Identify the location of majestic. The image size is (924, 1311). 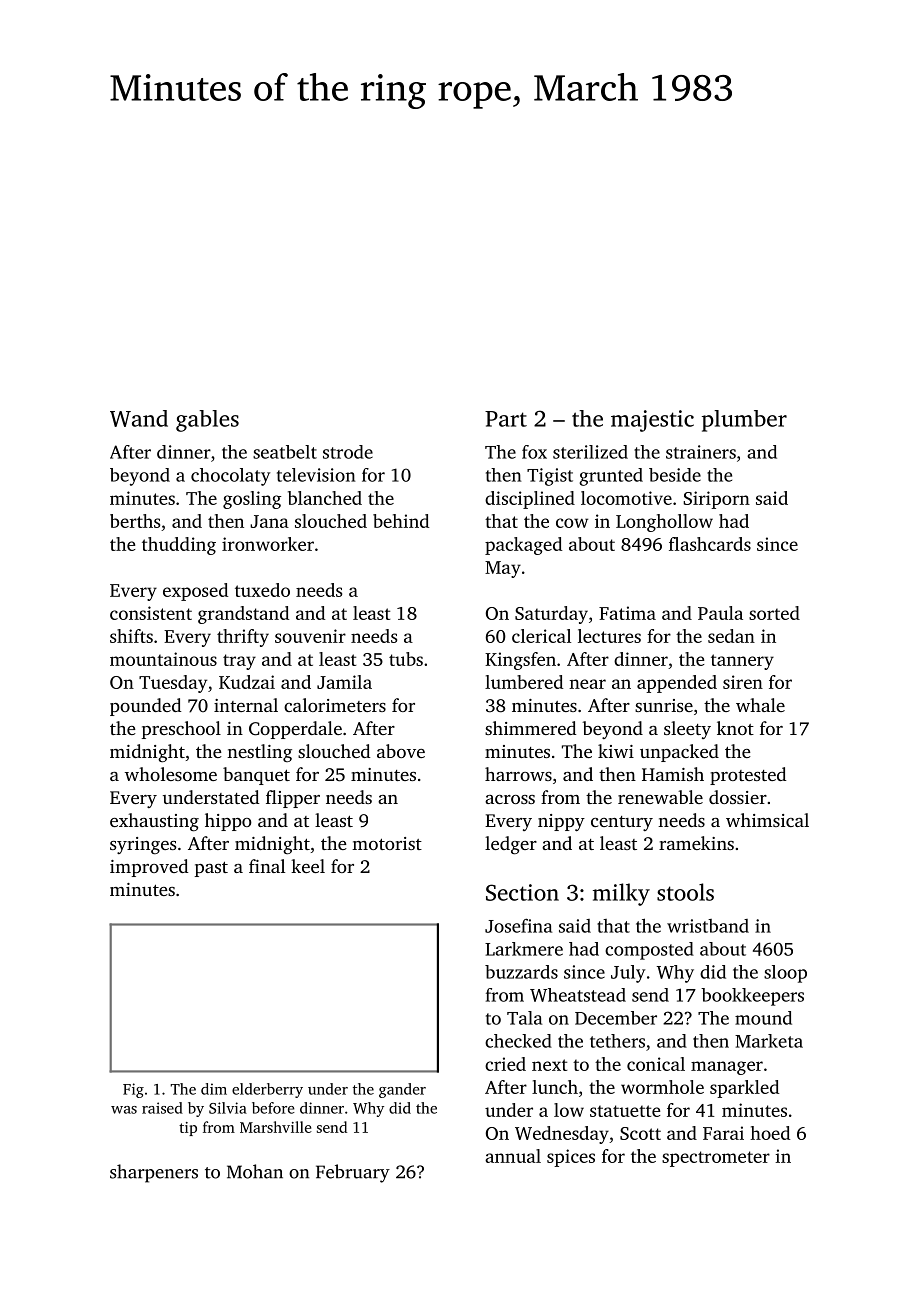
(652, 421).
